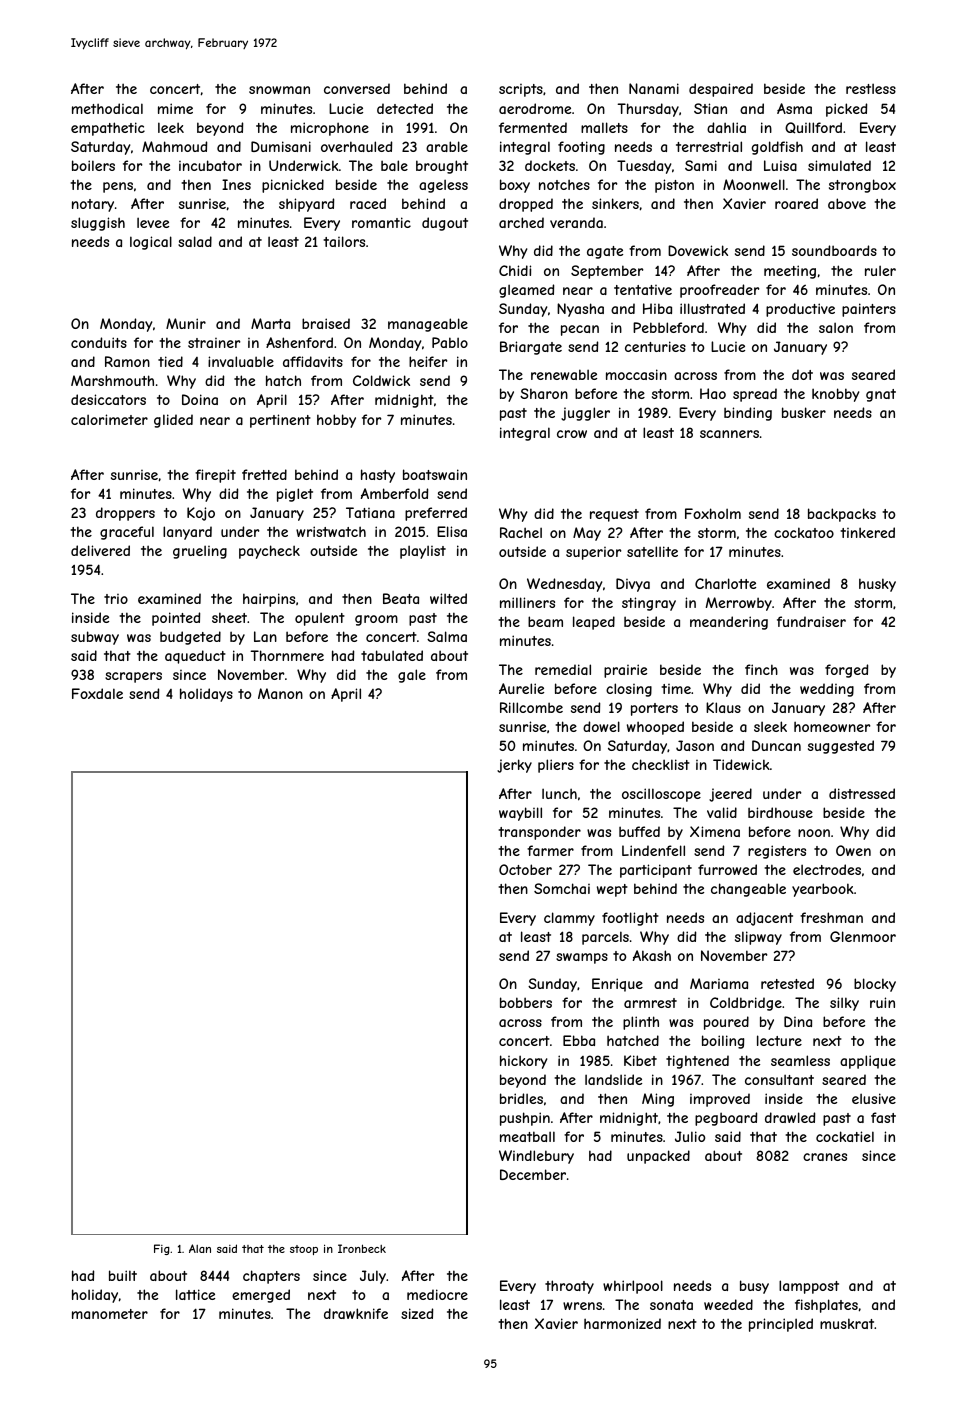 The width and height of the screenshot is (967, 1401). Describe the element at coordinates (526, 1002) in the screenshot. I see `bobbers` at that location.
